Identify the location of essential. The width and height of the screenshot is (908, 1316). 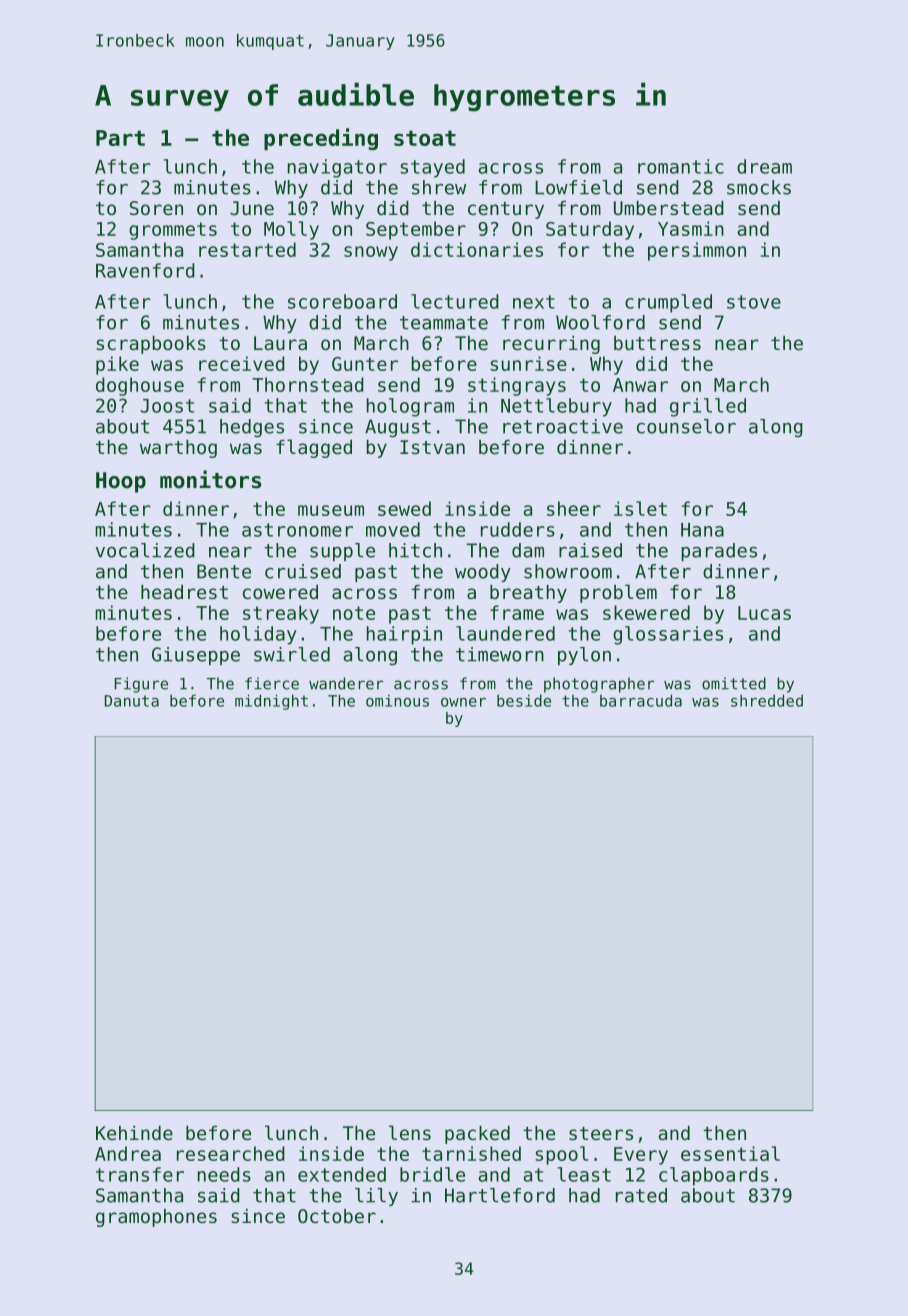
(730, 1153).
